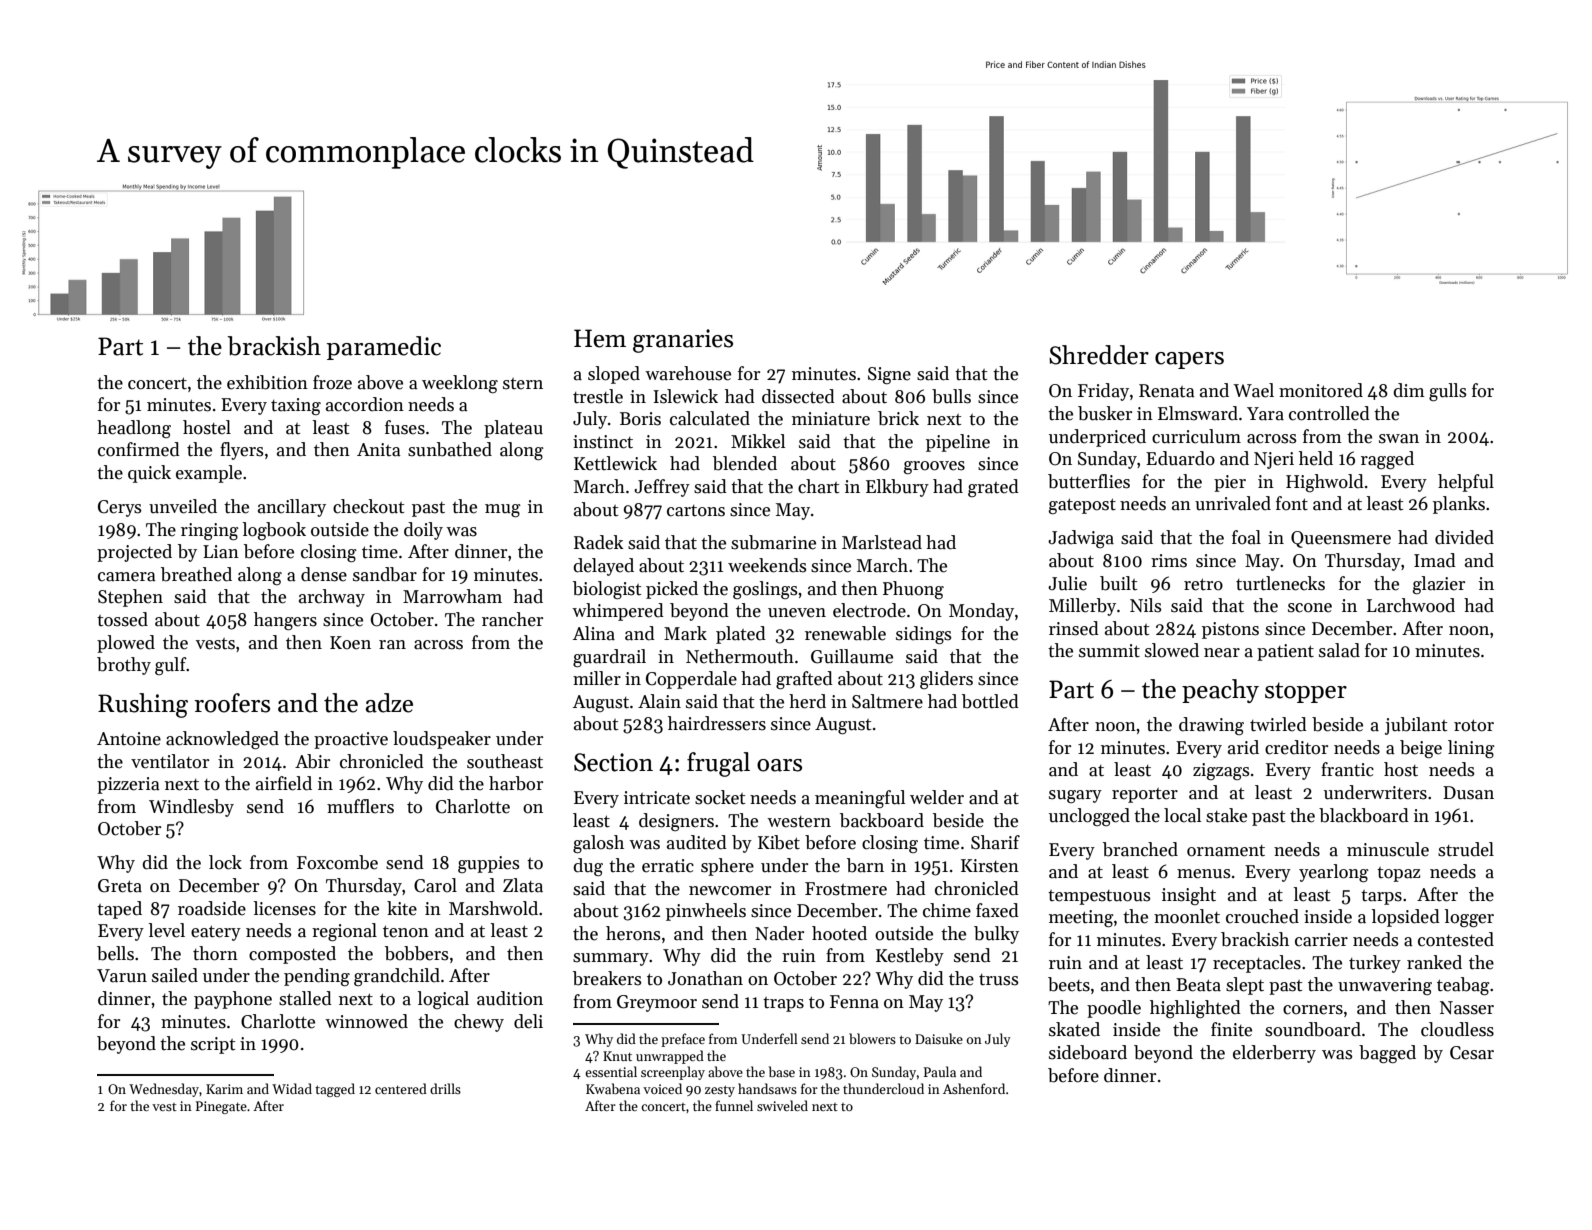 The width and height of the screenshot is (1592, 1230). What do you see at coordinates (613, 762) in the screenshot?
I see `Section` at bounding box center [613, 762].
